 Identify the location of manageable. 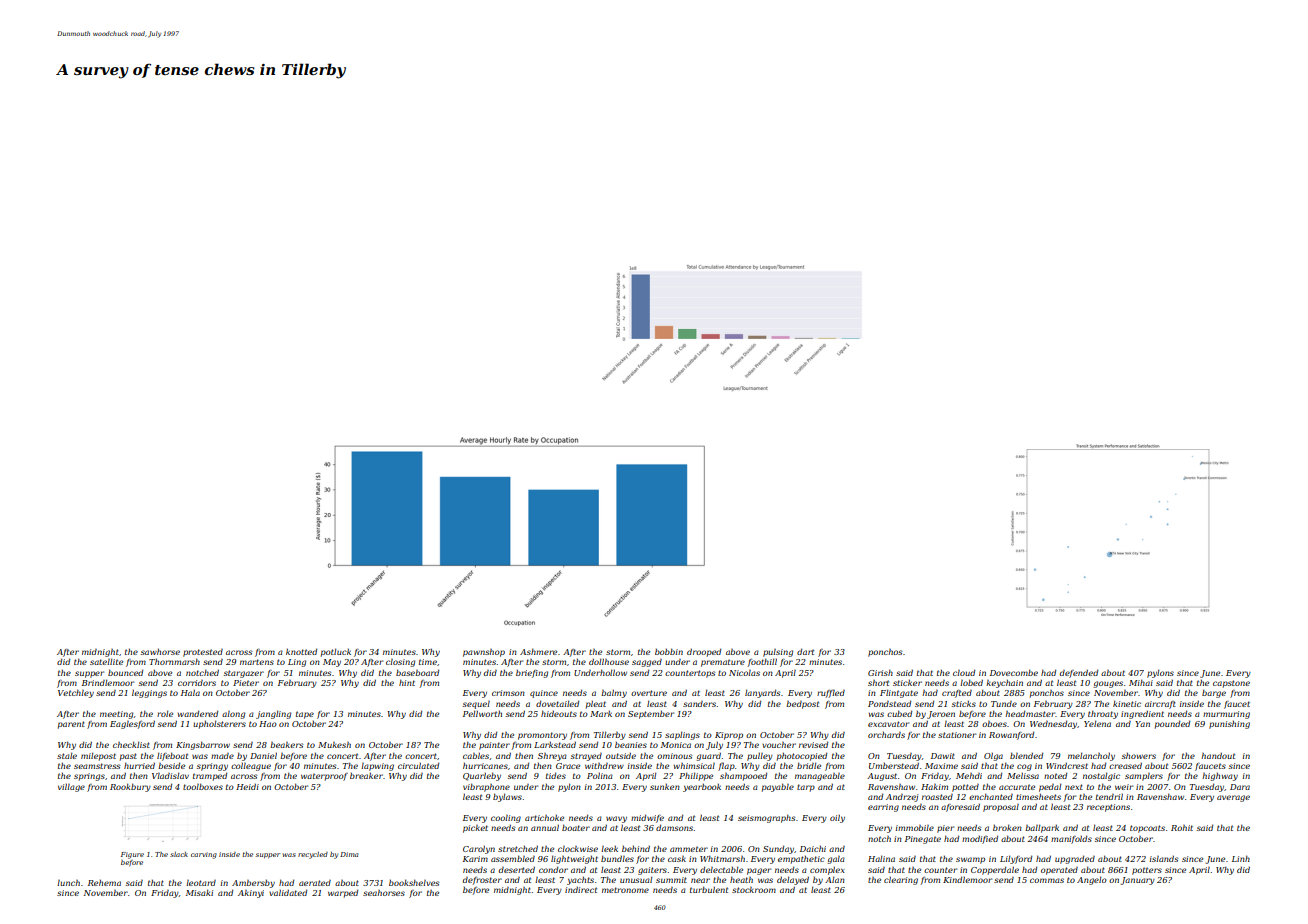
(820, 777).
